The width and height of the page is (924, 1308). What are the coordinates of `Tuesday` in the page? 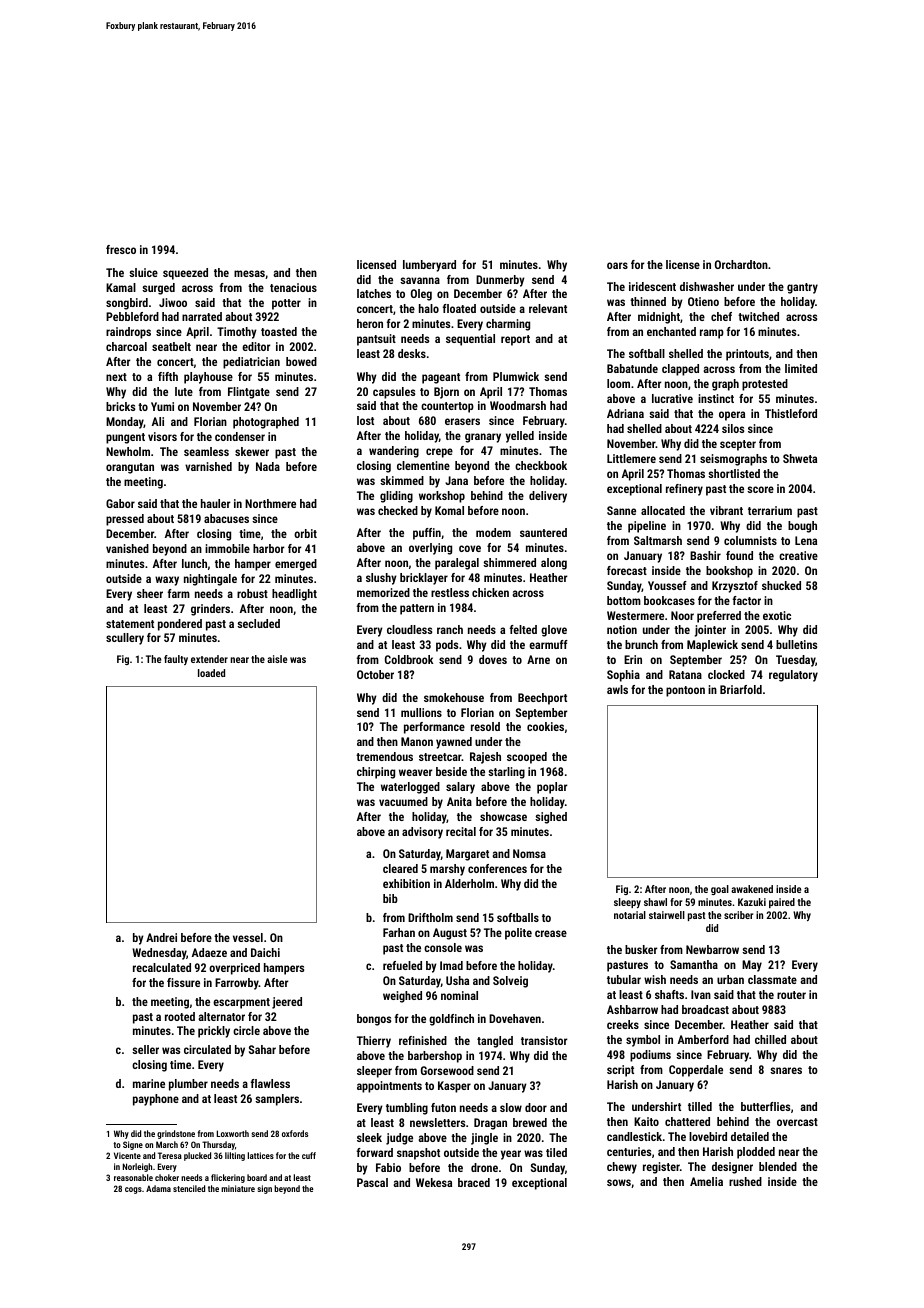 It's located at (795, 661).
